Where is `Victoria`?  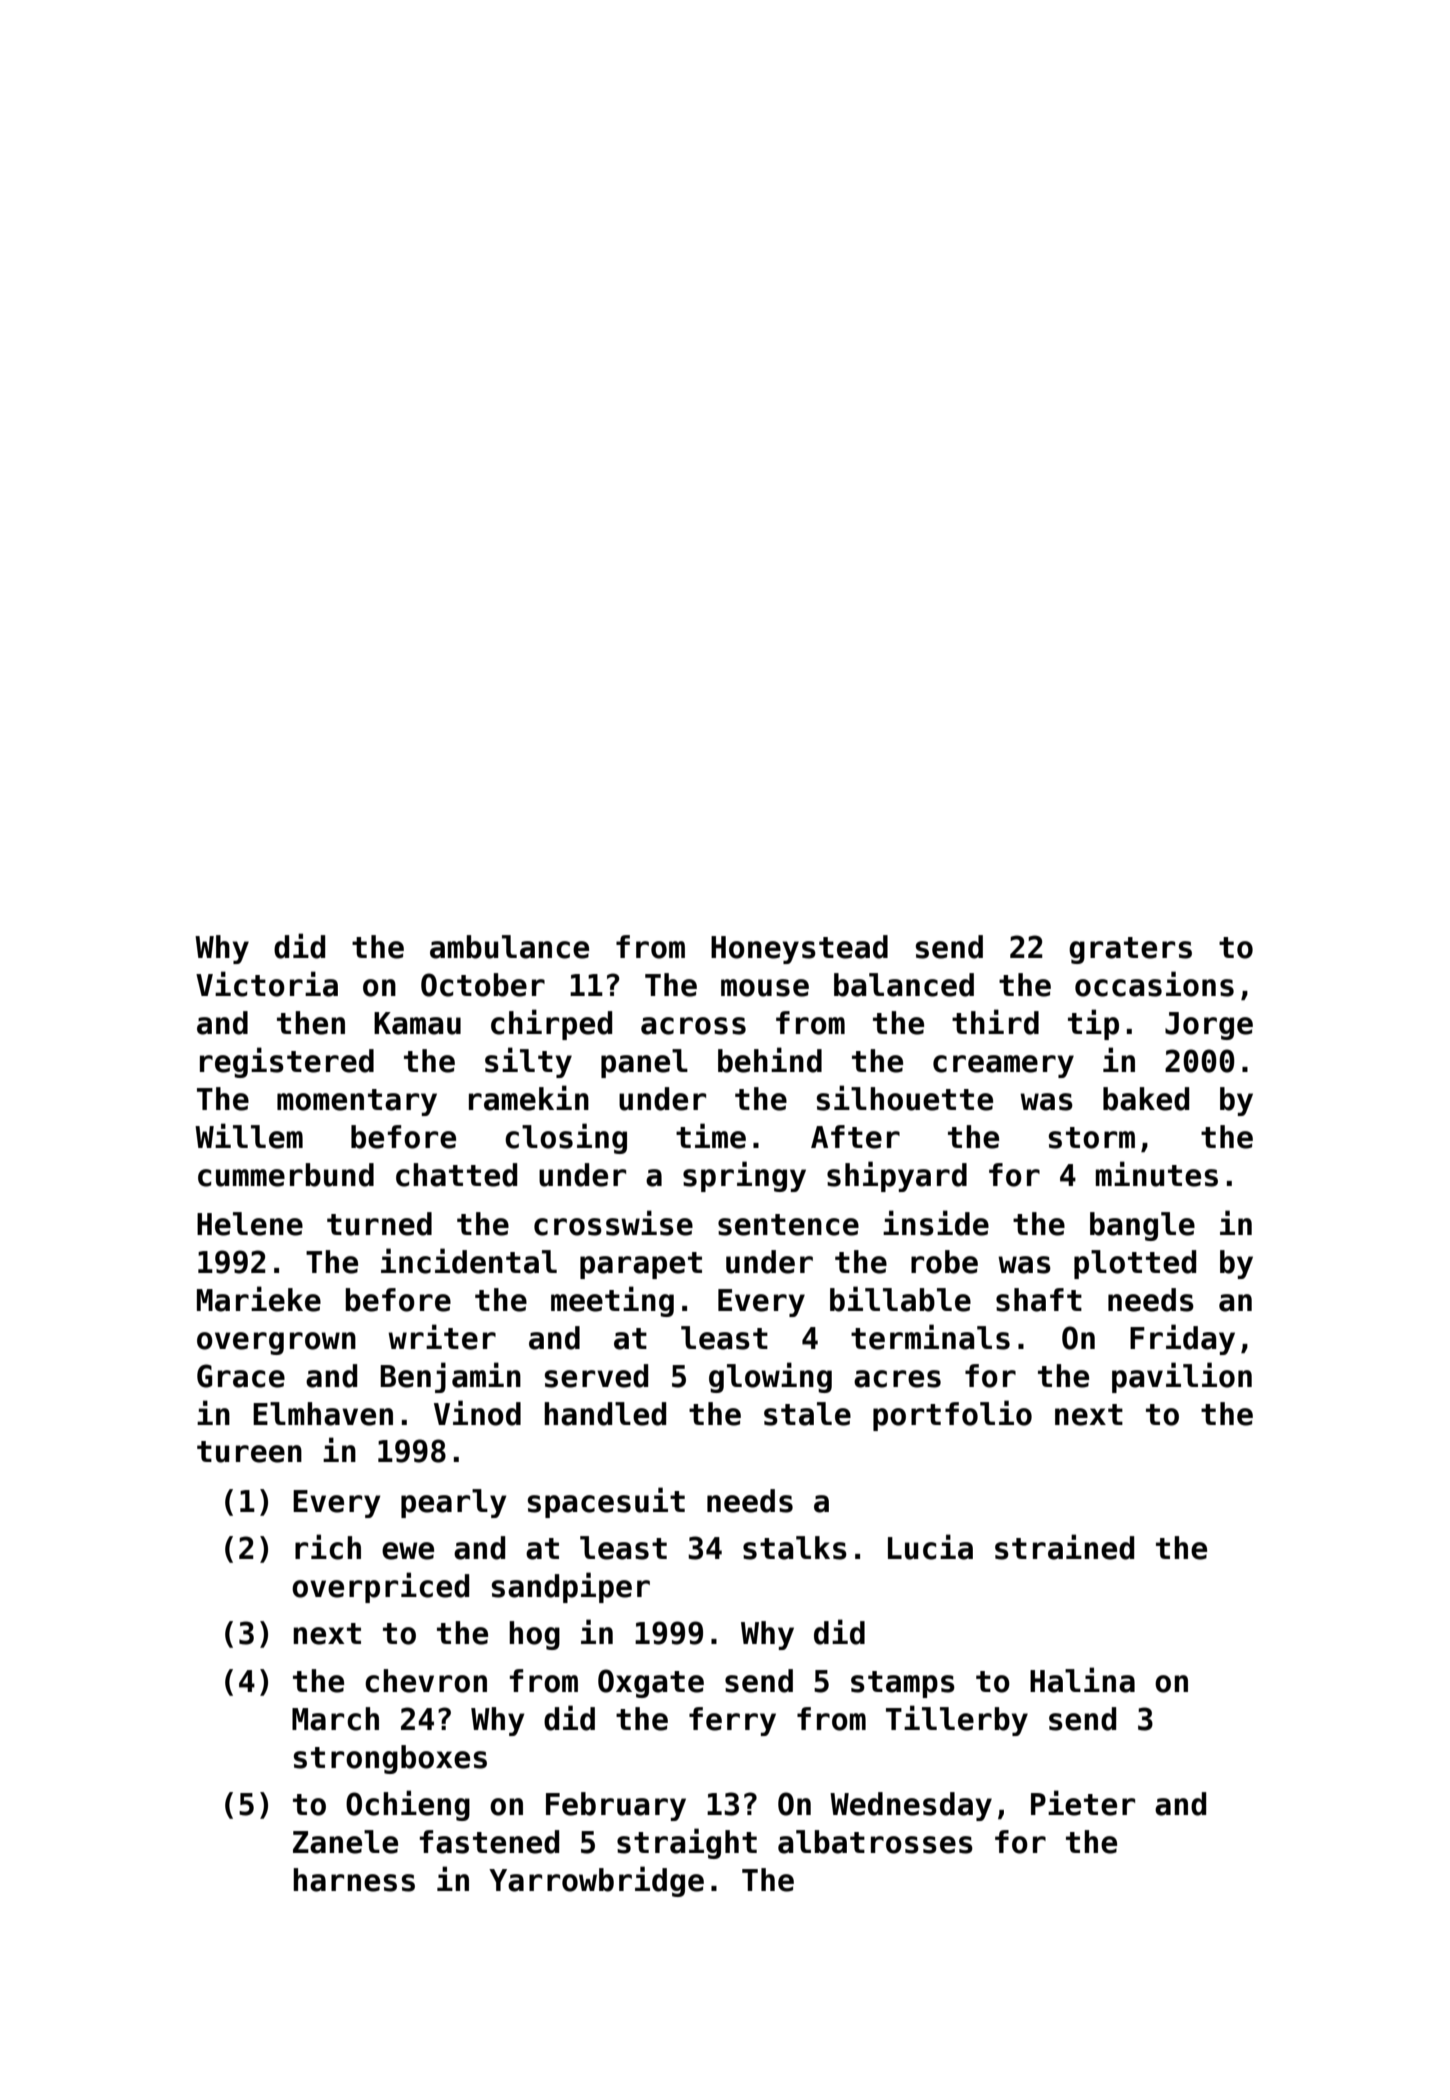
Victoria is located at coordinates (267, 984).
